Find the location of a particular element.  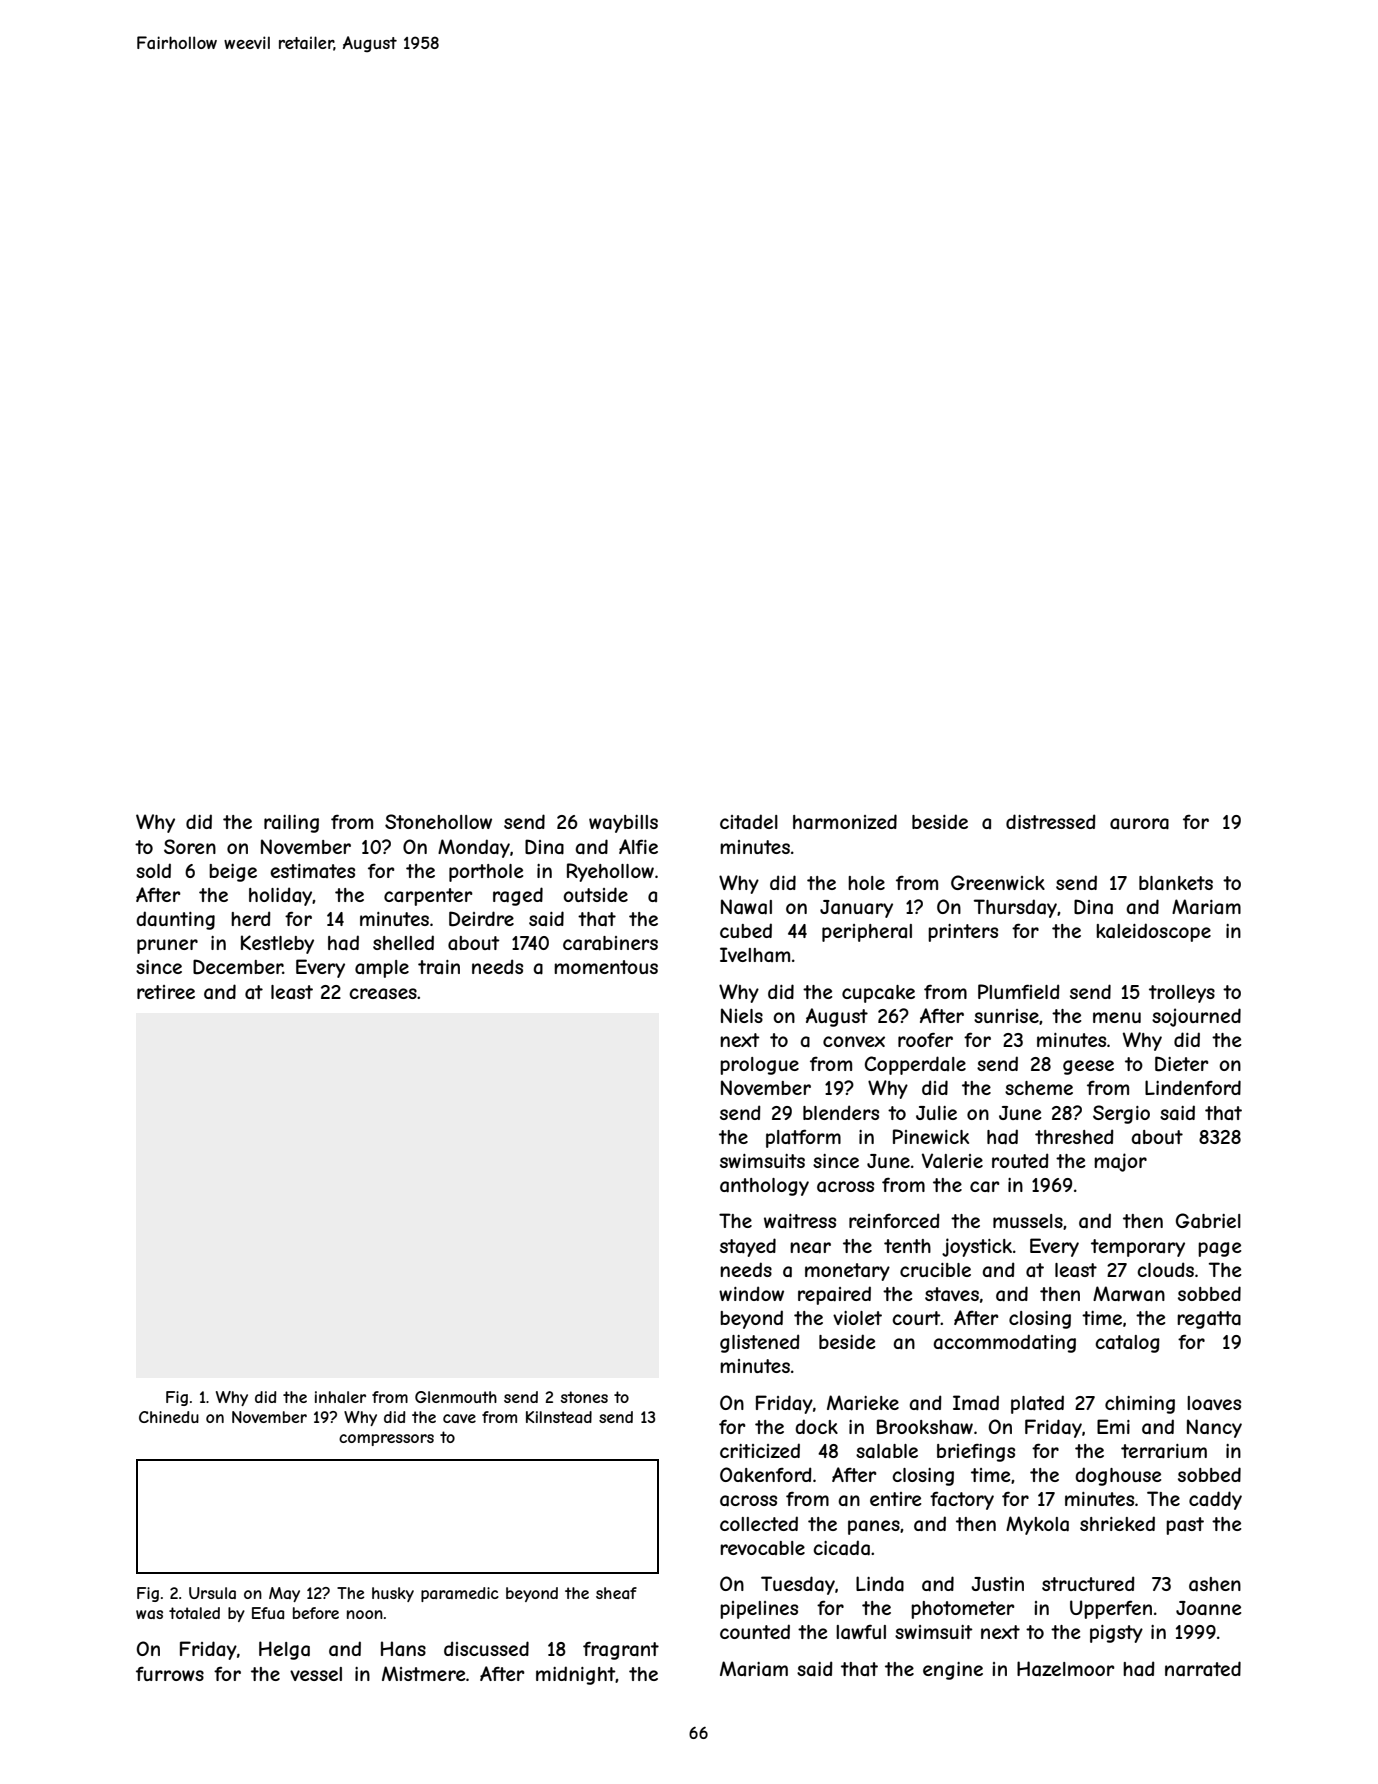

railing is located at coordinates (291, 824).
